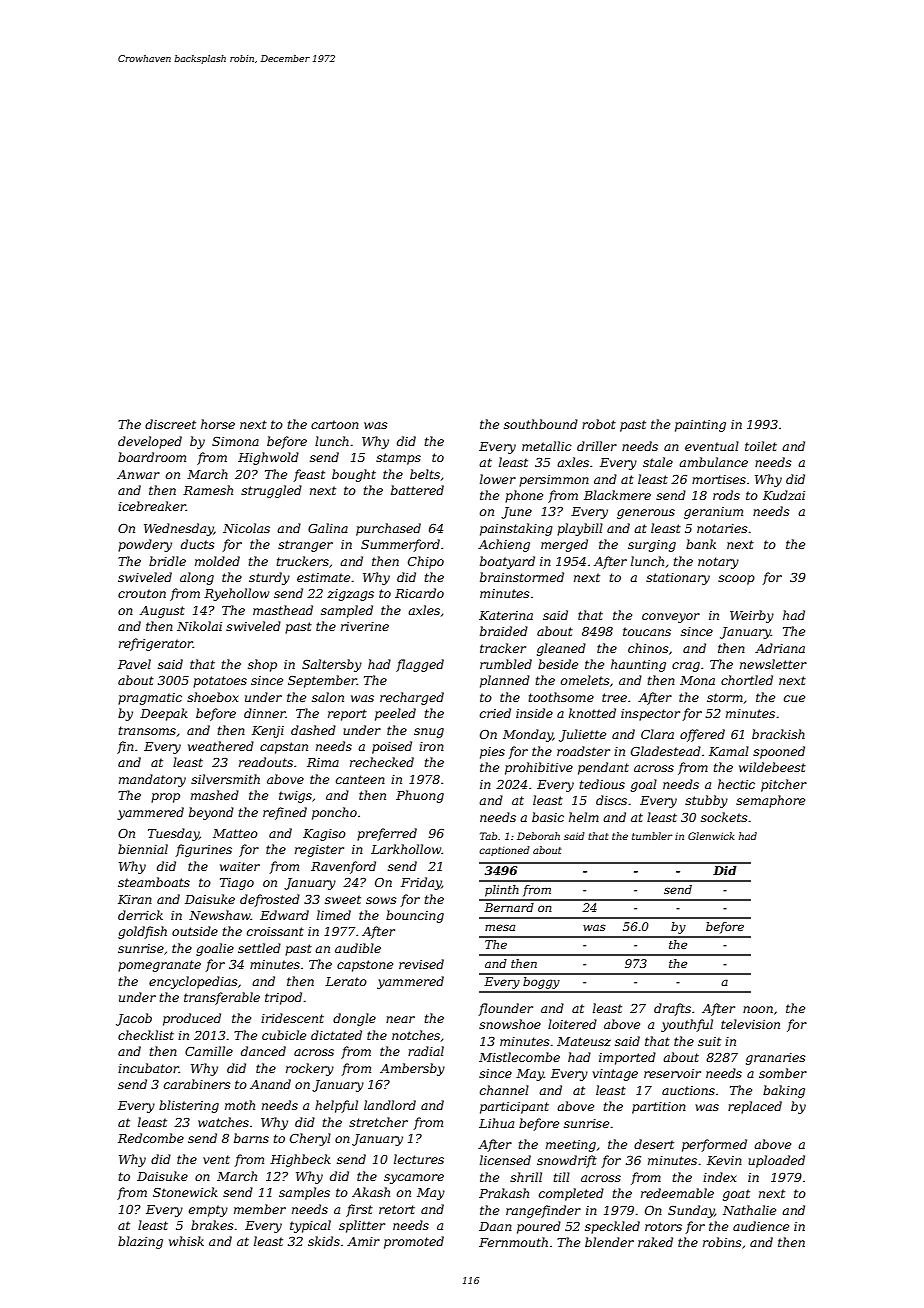 The image size is (924, 1308). Describe the element at coordinates (504, 631) in the screenshot. I see `braided` at that location.
